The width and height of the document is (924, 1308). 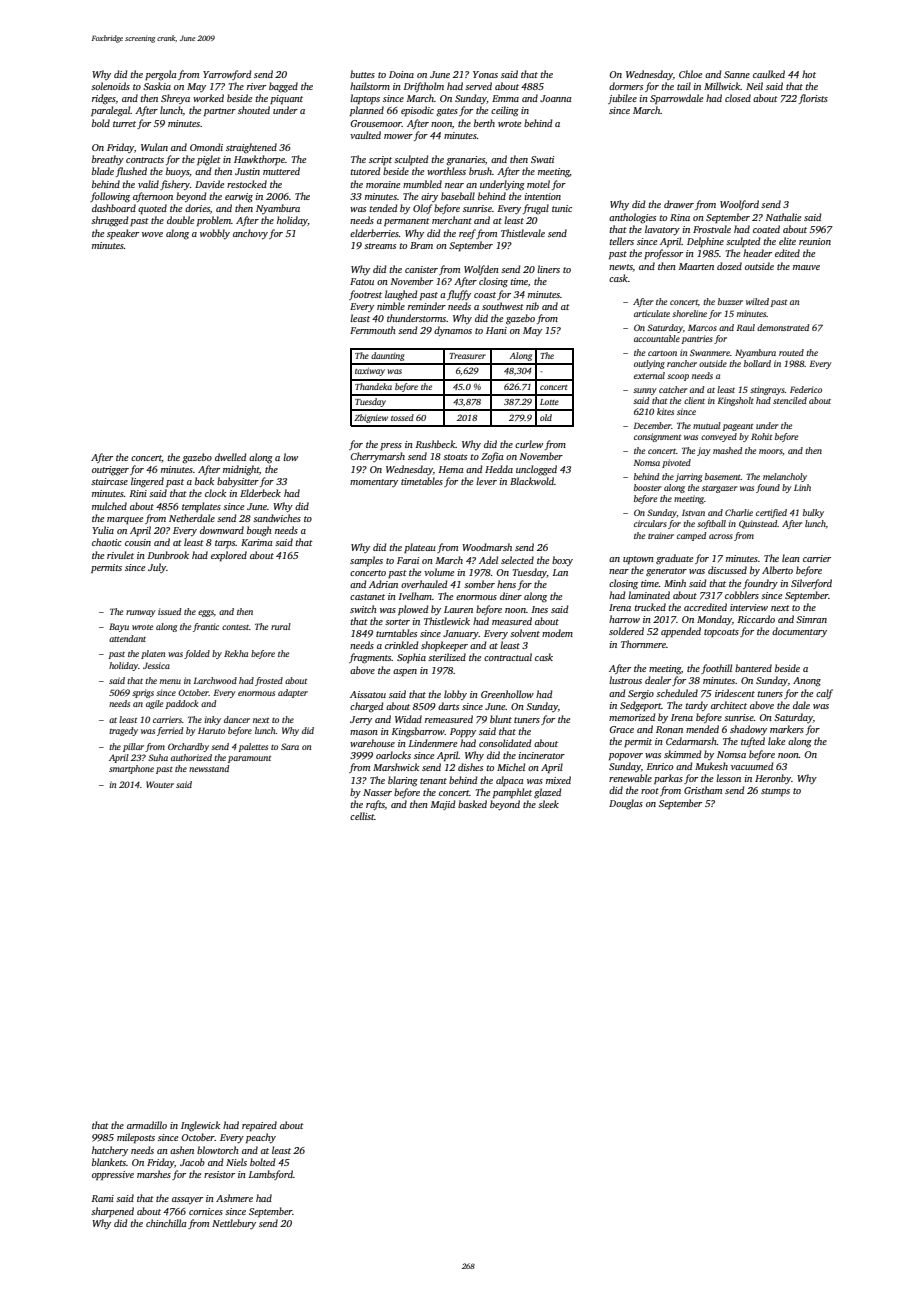 I want to click on Ines, so click(x=539, y=609).
